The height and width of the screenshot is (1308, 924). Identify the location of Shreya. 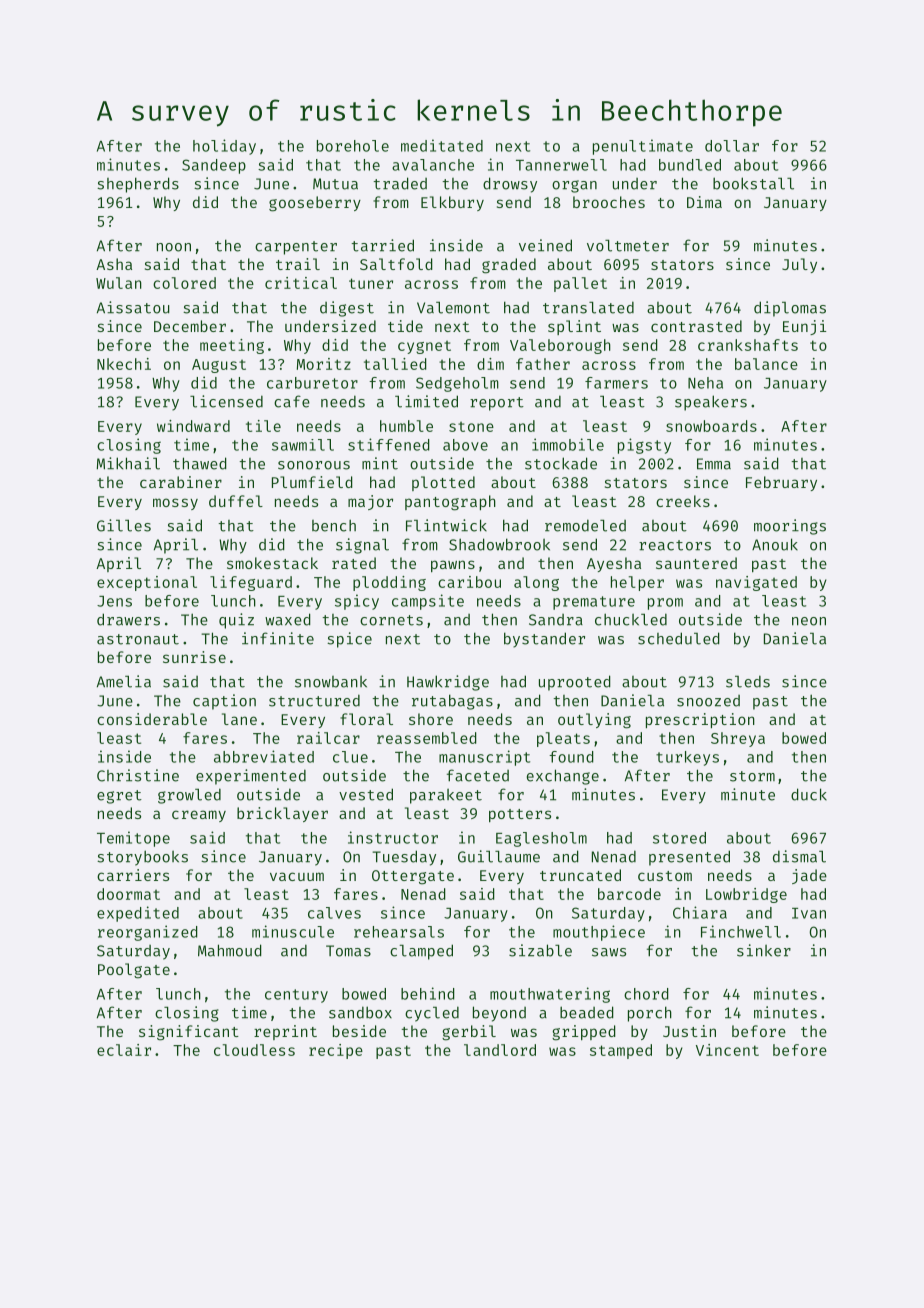
(738, 739).
